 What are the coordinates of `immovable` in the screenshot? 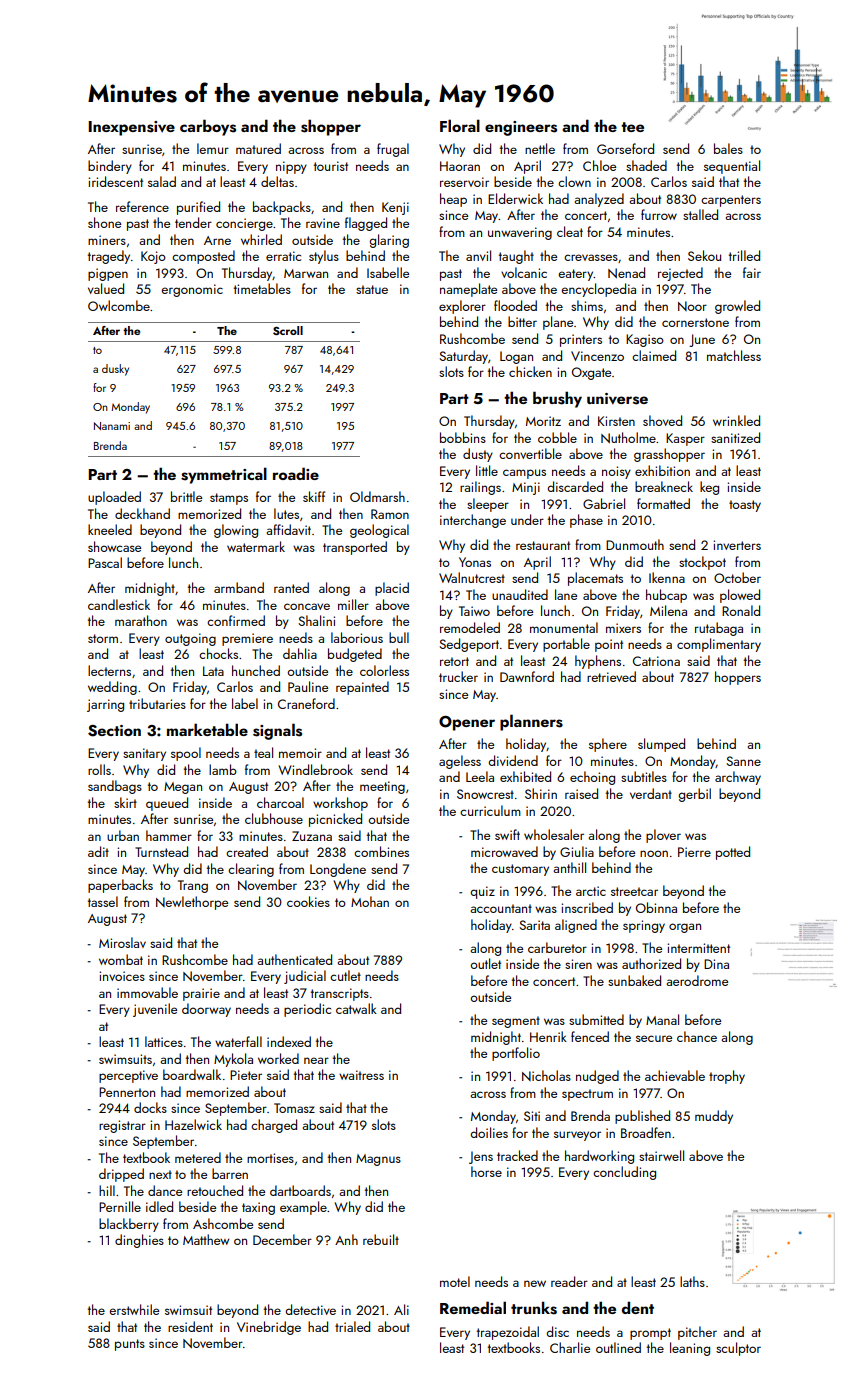 It's located at (147, 992).
